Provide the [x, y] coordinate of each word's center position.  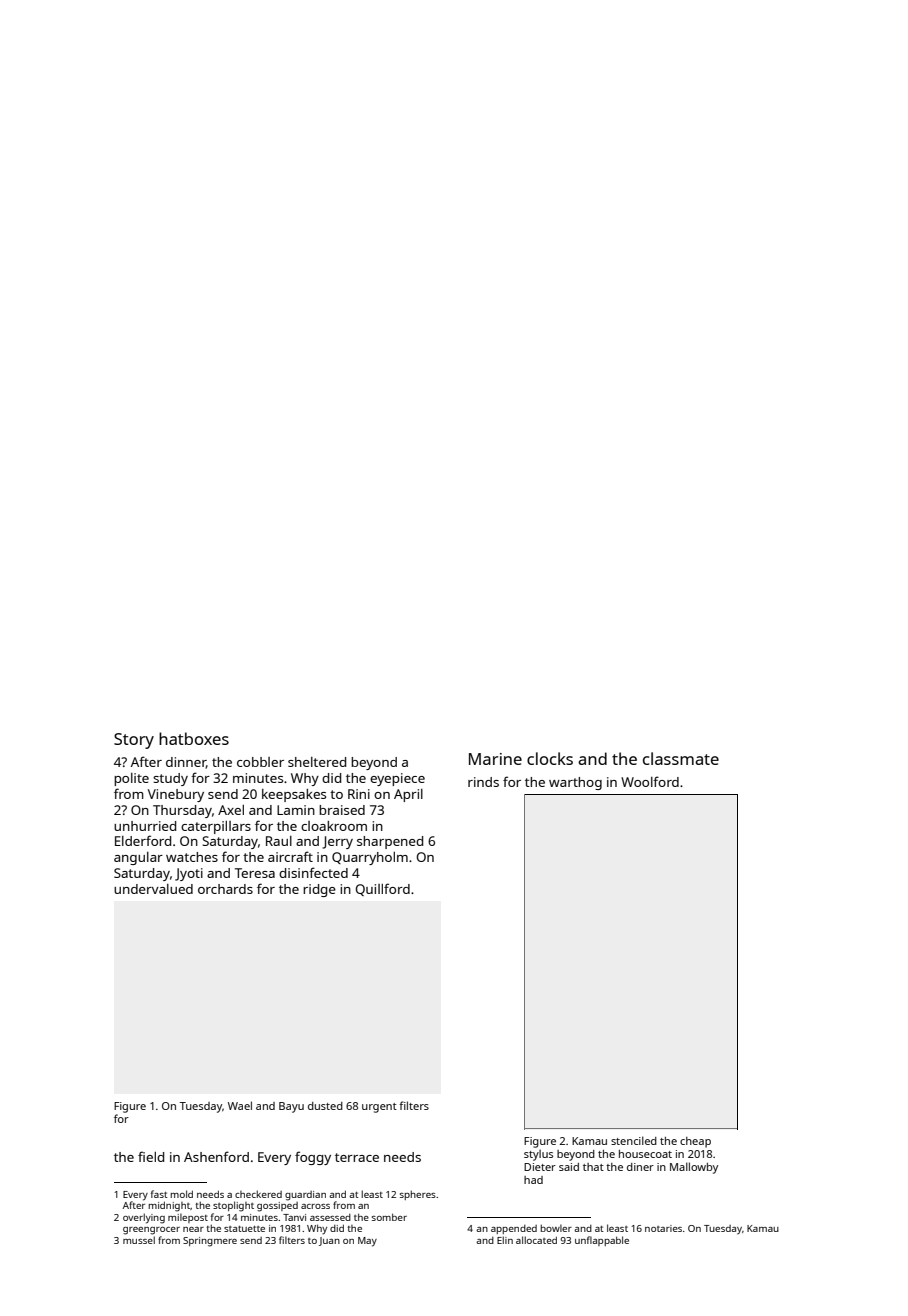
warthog [575, 783]
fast [159, 1194]
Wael [240, 1105]
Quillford [382, 889]
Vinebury [176, 795]
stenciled [634, 1140]
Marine [495, 759]
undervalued [153, 889]
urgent [379, 1108]
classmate [681, 758]
